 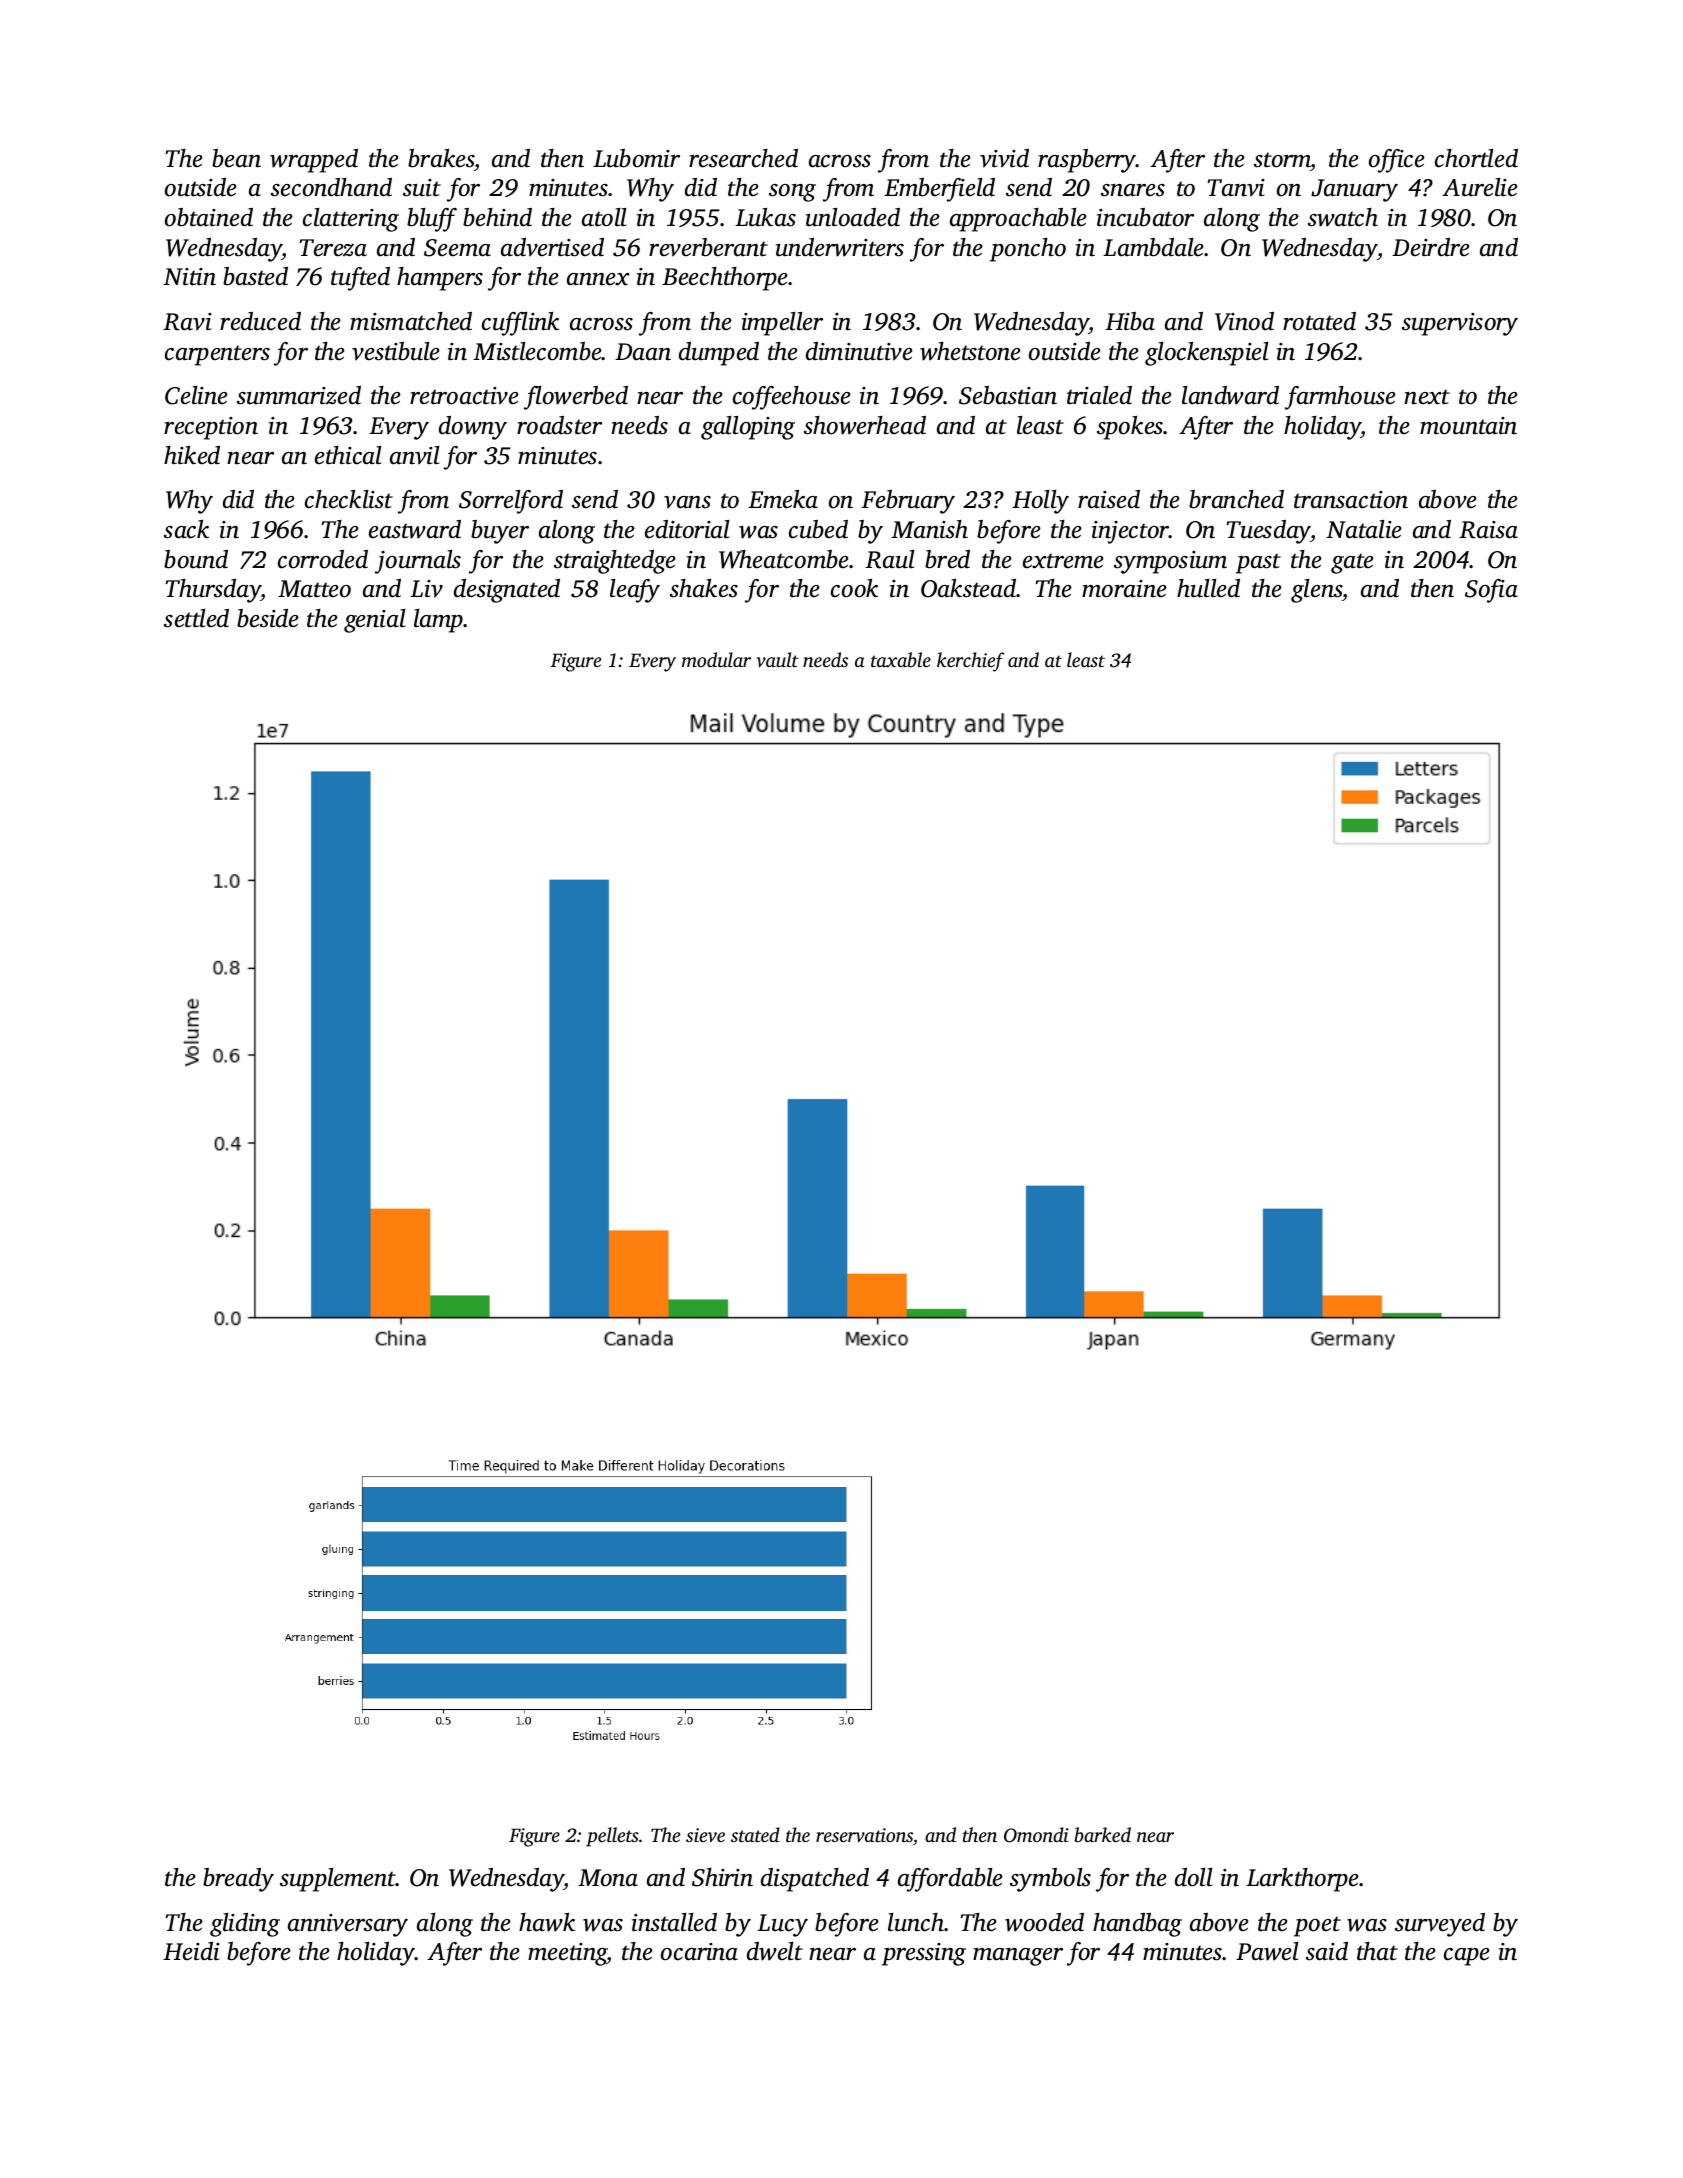 I want to click on reservations, so click(x=864, y=1835).
